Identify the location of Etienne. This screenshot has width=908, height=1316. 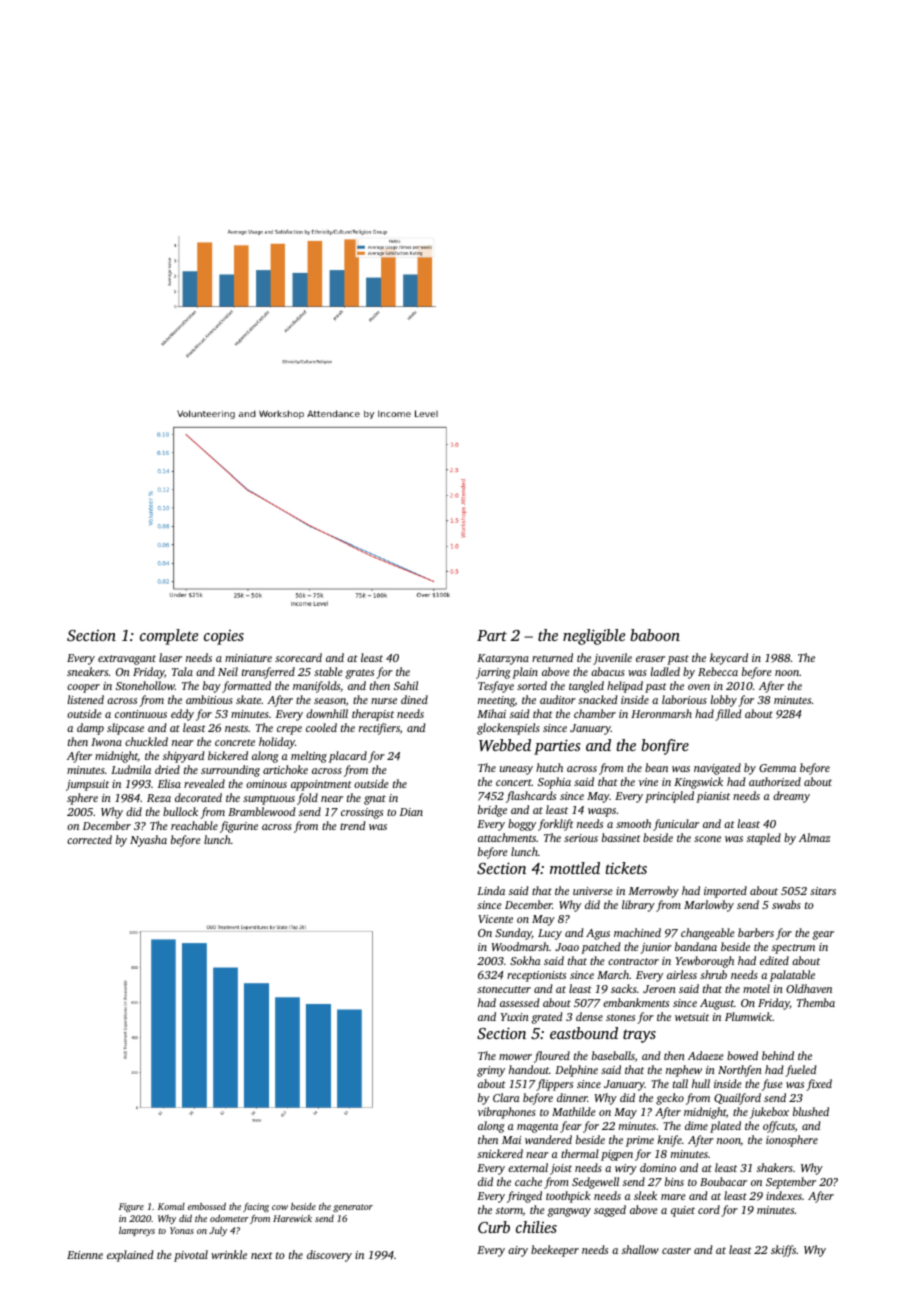
(85, 1255).
